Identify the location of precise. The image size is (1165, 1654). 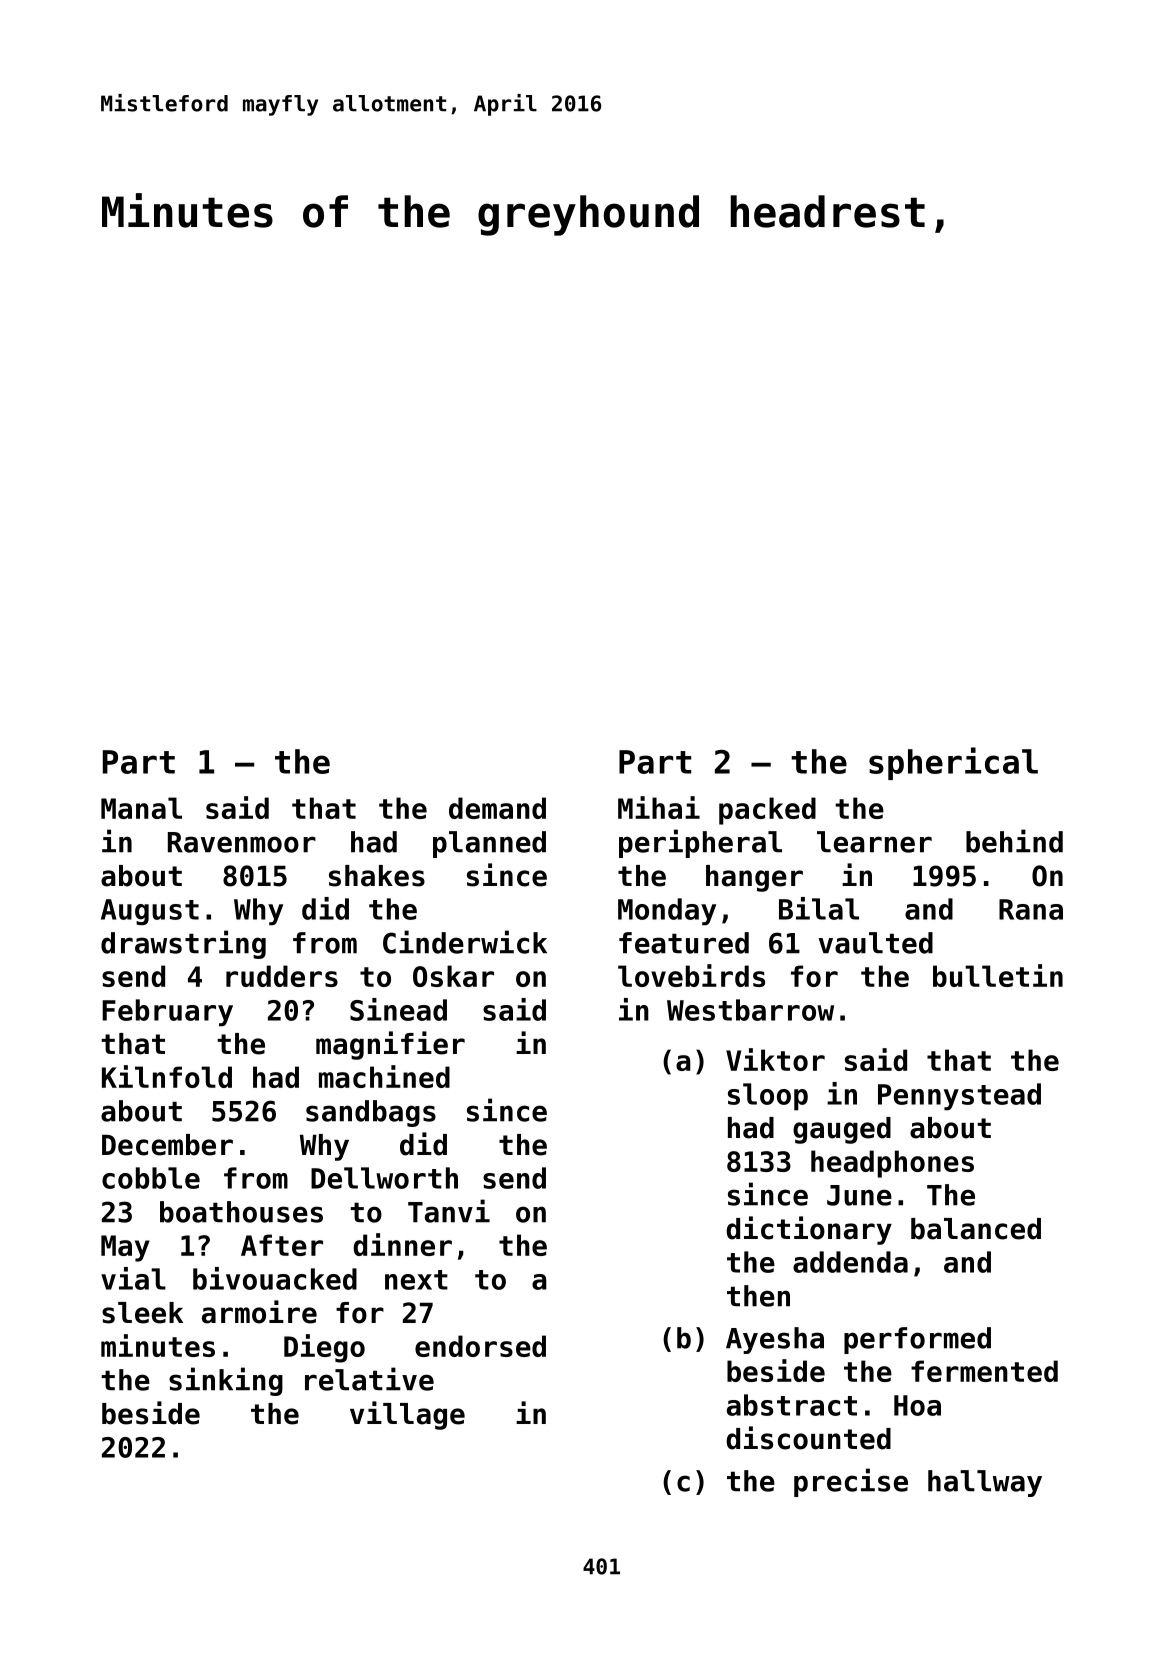
(851, 1482).
